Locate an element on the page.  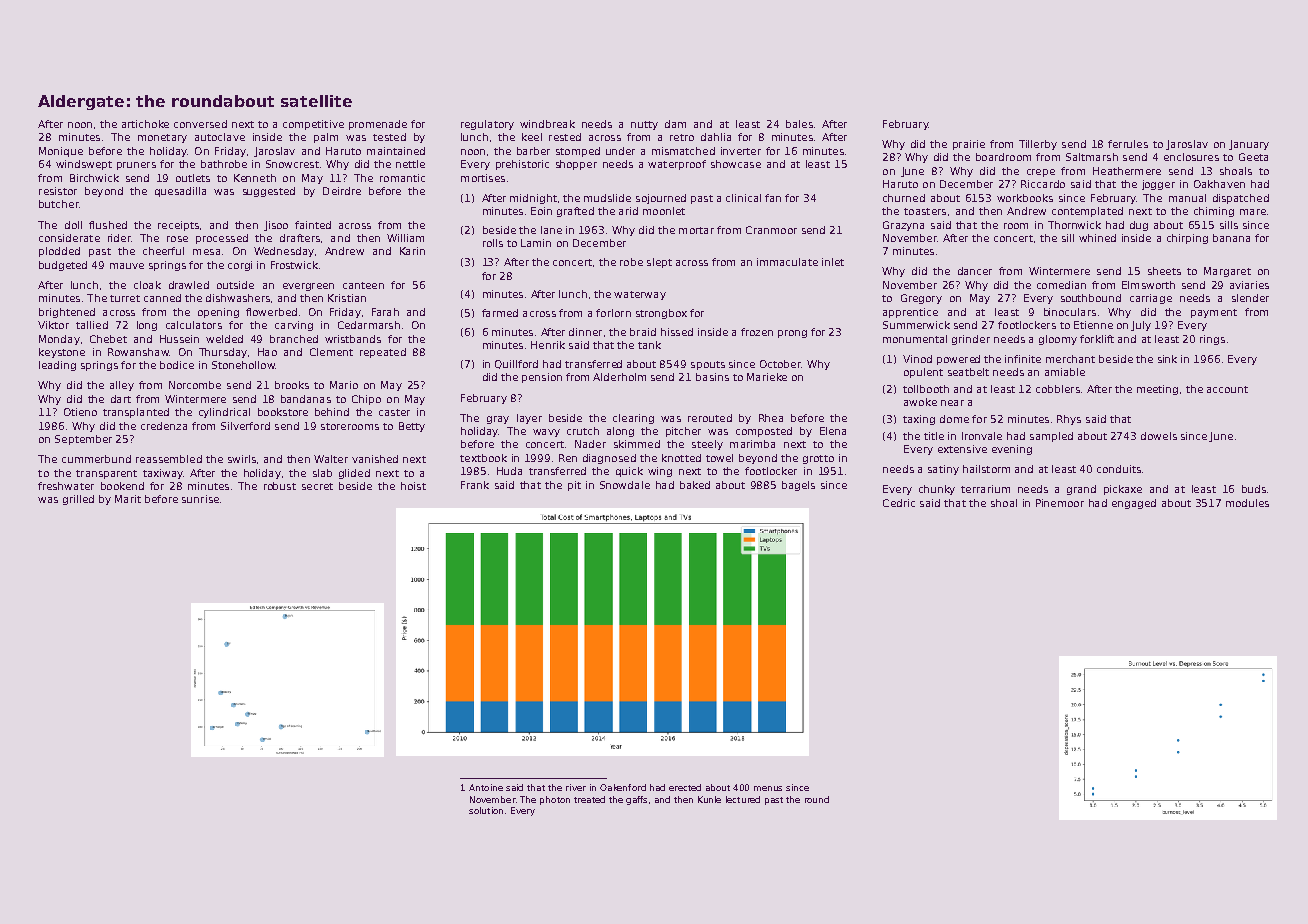
artichoke is located at coordinates (145, 124).
